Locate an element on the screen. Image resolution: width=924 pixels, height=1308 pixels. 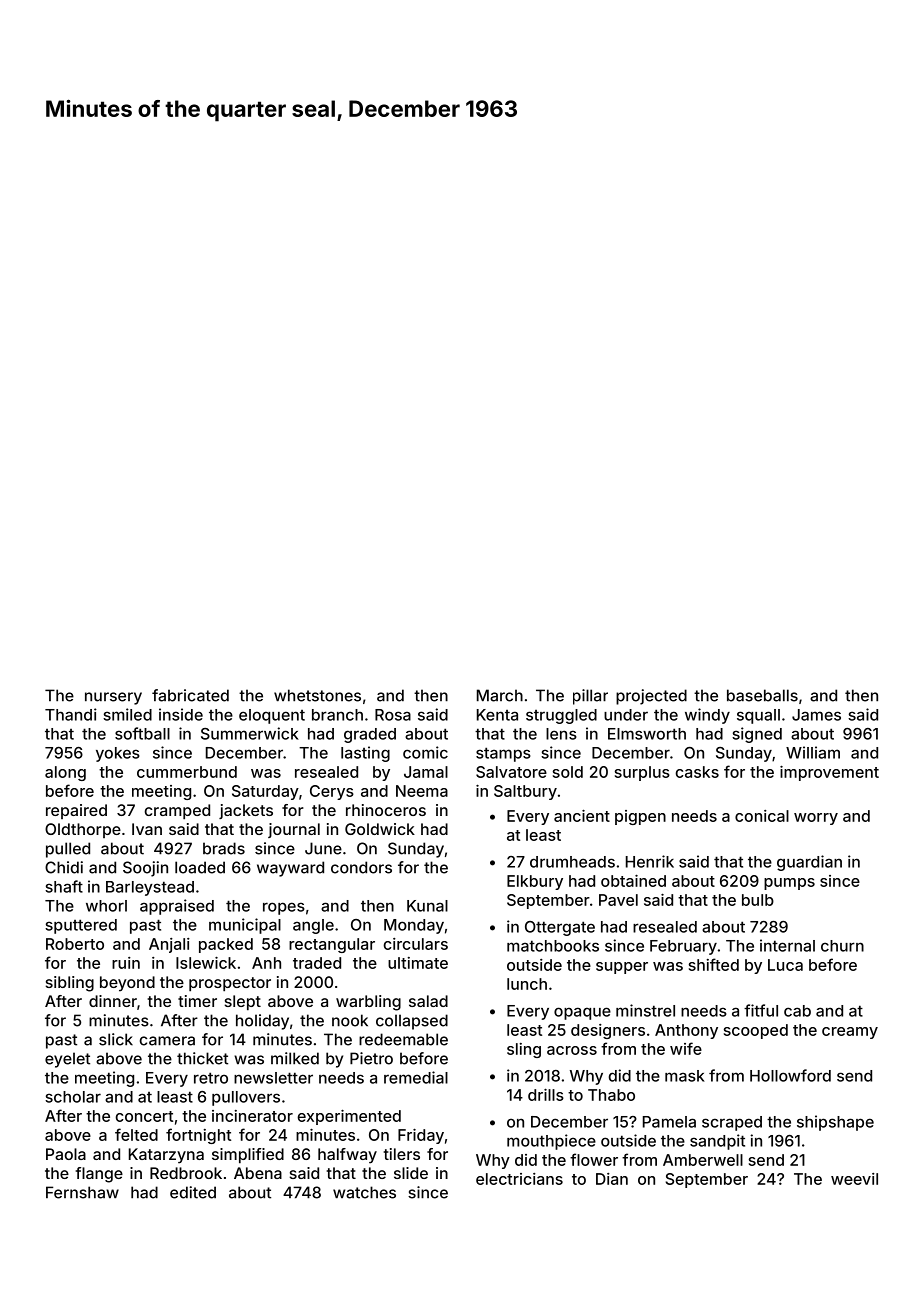
minstrel is located at coordinates (645, 1010).
